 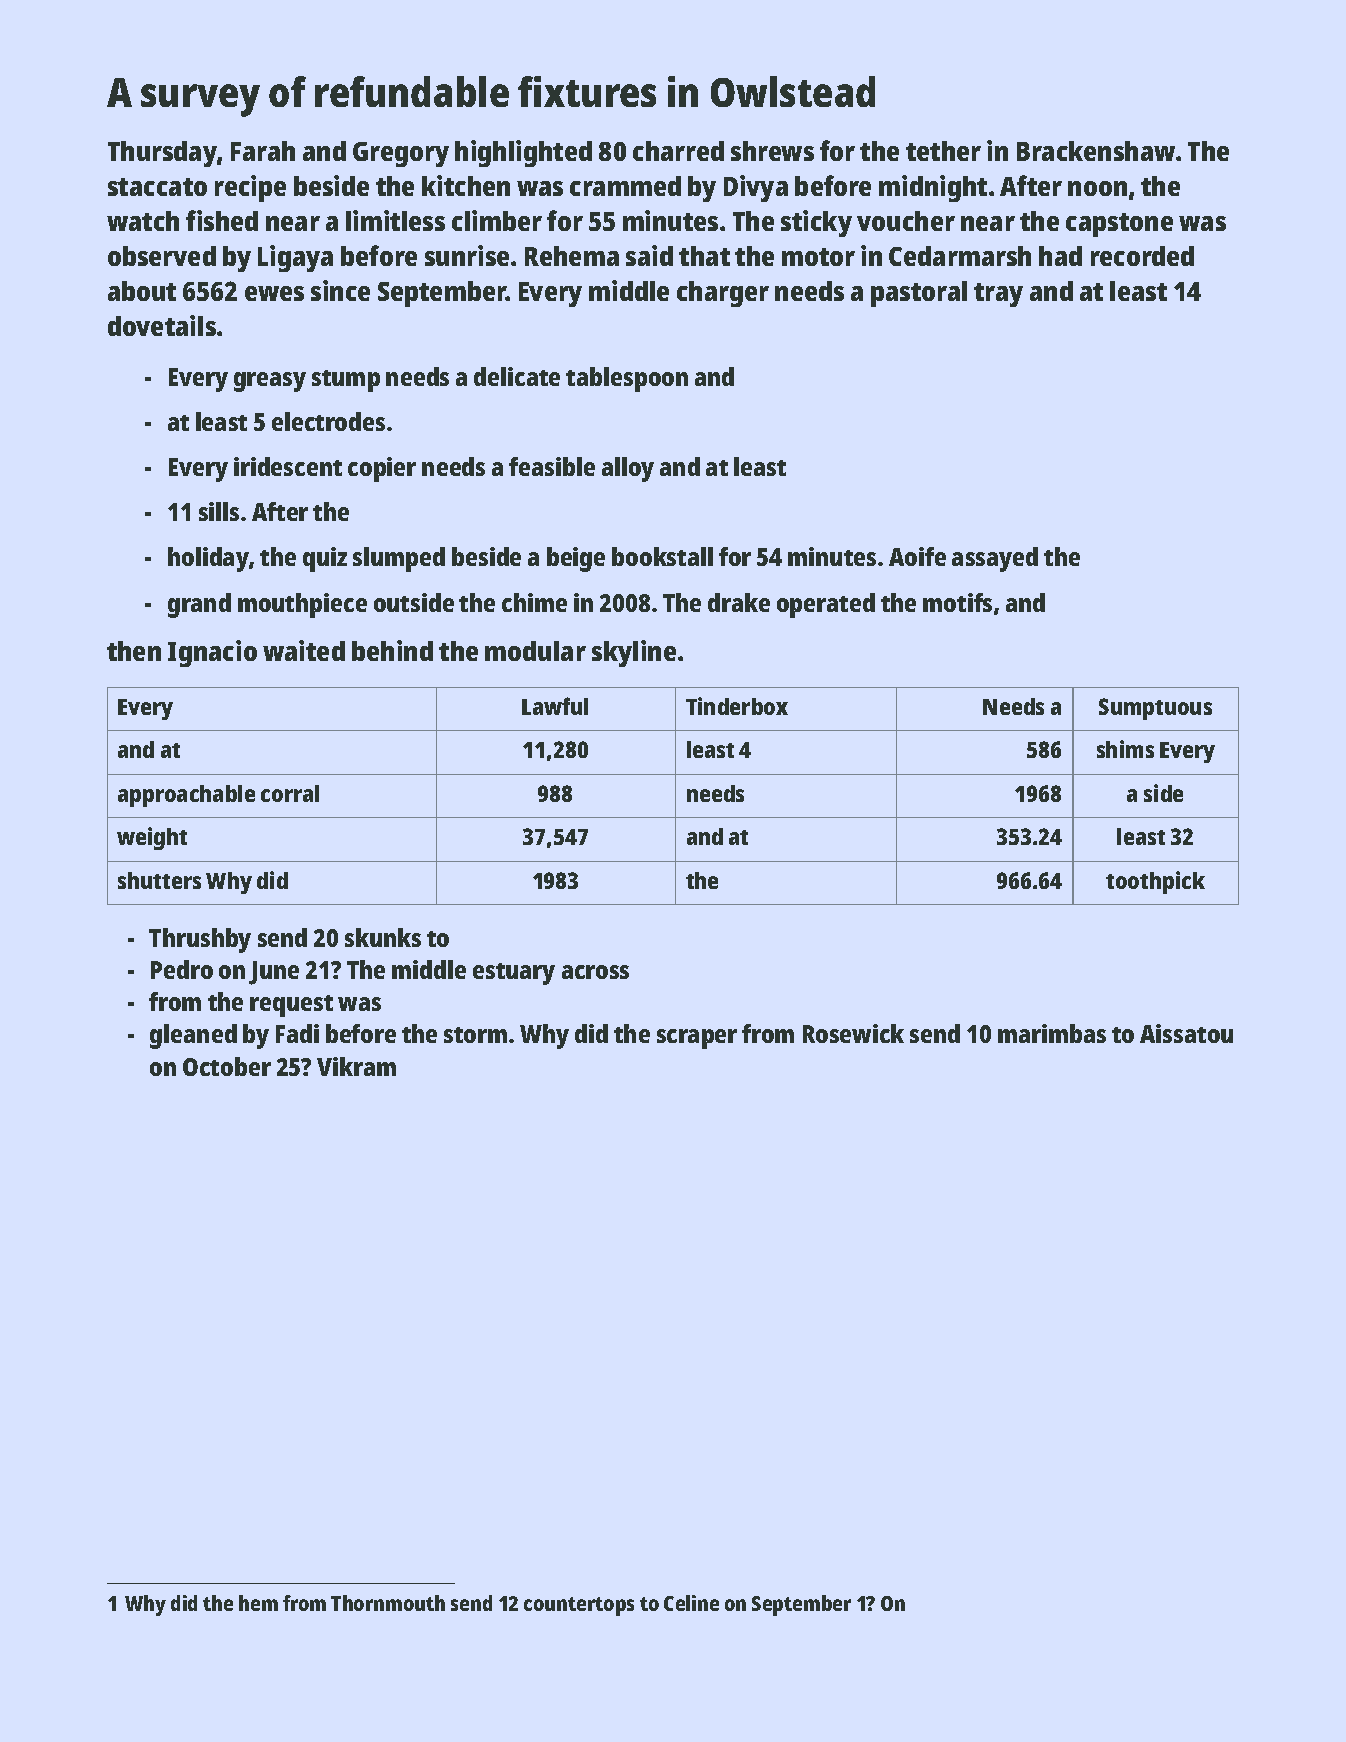 I want to click on scraper, so click(x=697, y=1039).
